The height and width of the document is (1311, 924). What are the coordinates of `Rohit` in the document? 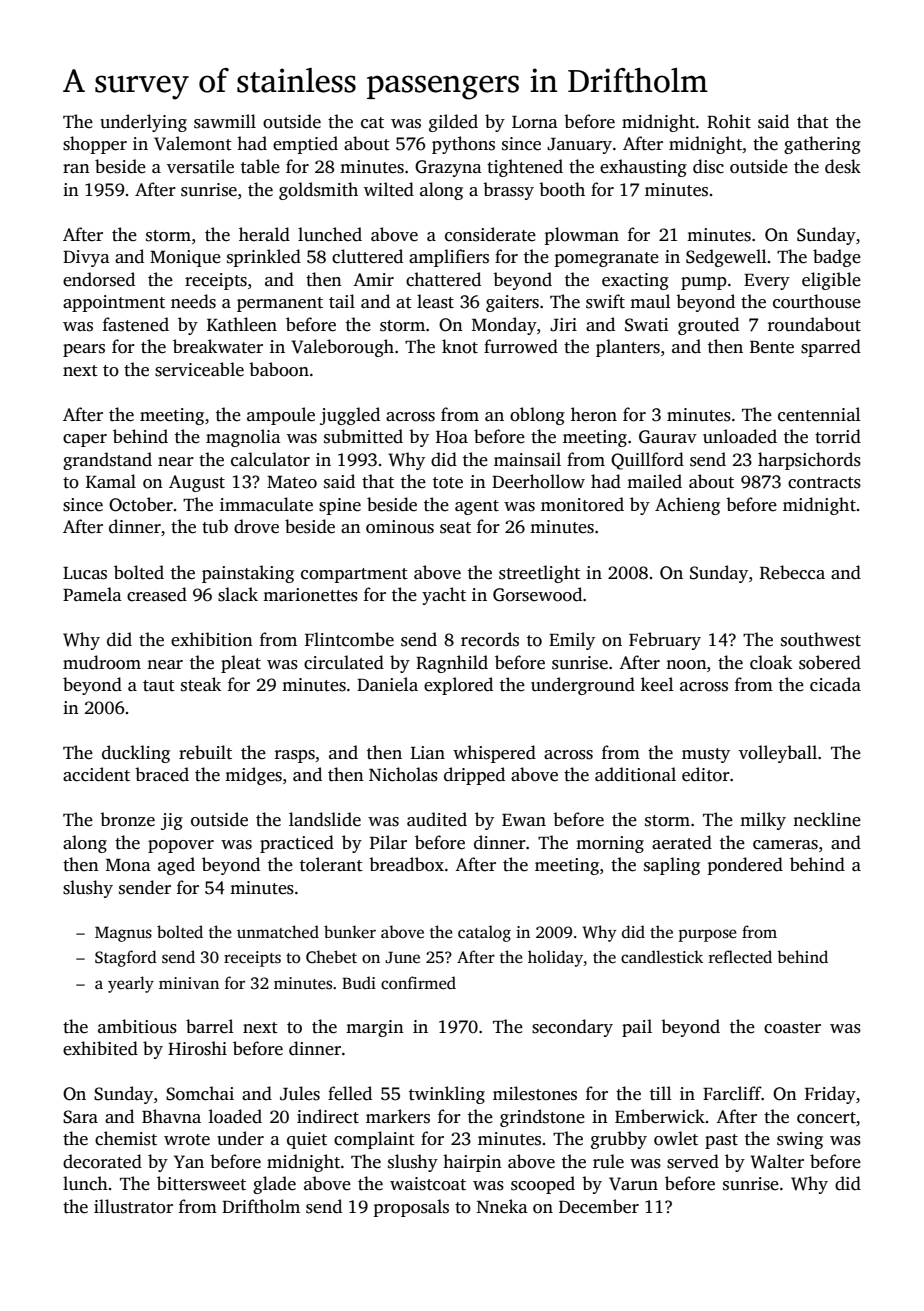 It's located at (729, 121).
